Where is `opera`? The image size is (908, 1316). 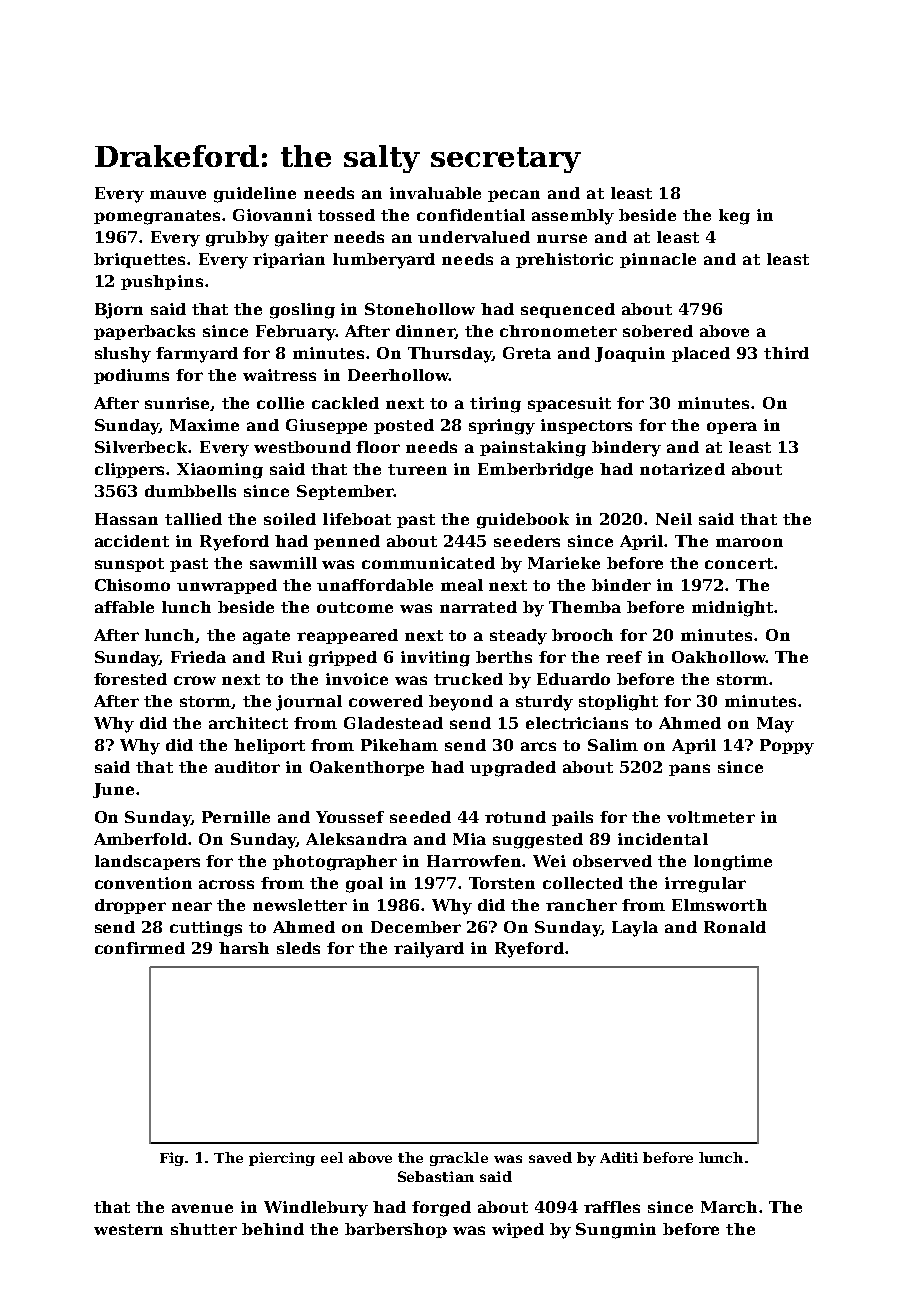 opera is located at coordinates (732, 428).
